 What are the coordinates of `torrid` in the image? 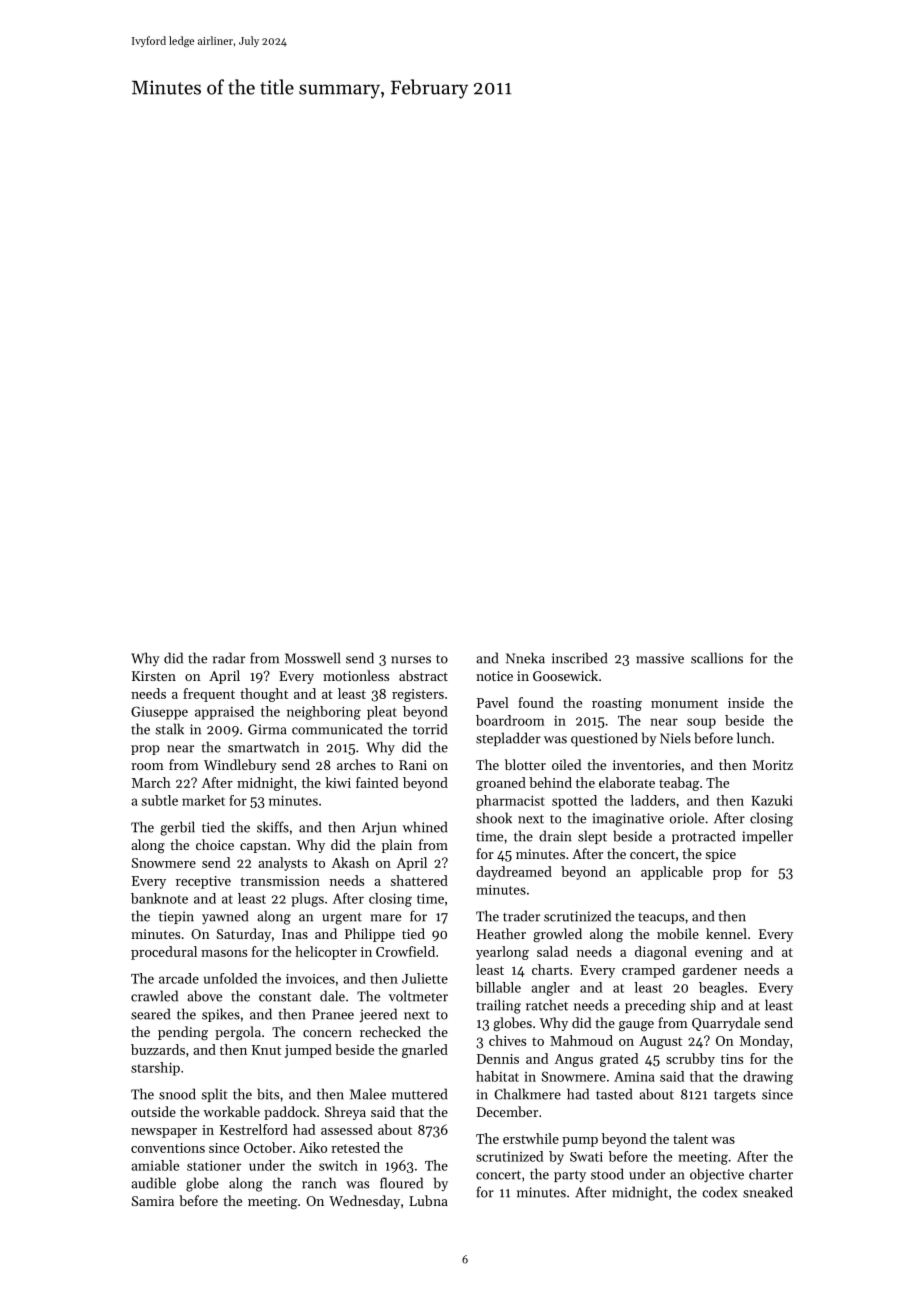 It's located at (430, 729).
